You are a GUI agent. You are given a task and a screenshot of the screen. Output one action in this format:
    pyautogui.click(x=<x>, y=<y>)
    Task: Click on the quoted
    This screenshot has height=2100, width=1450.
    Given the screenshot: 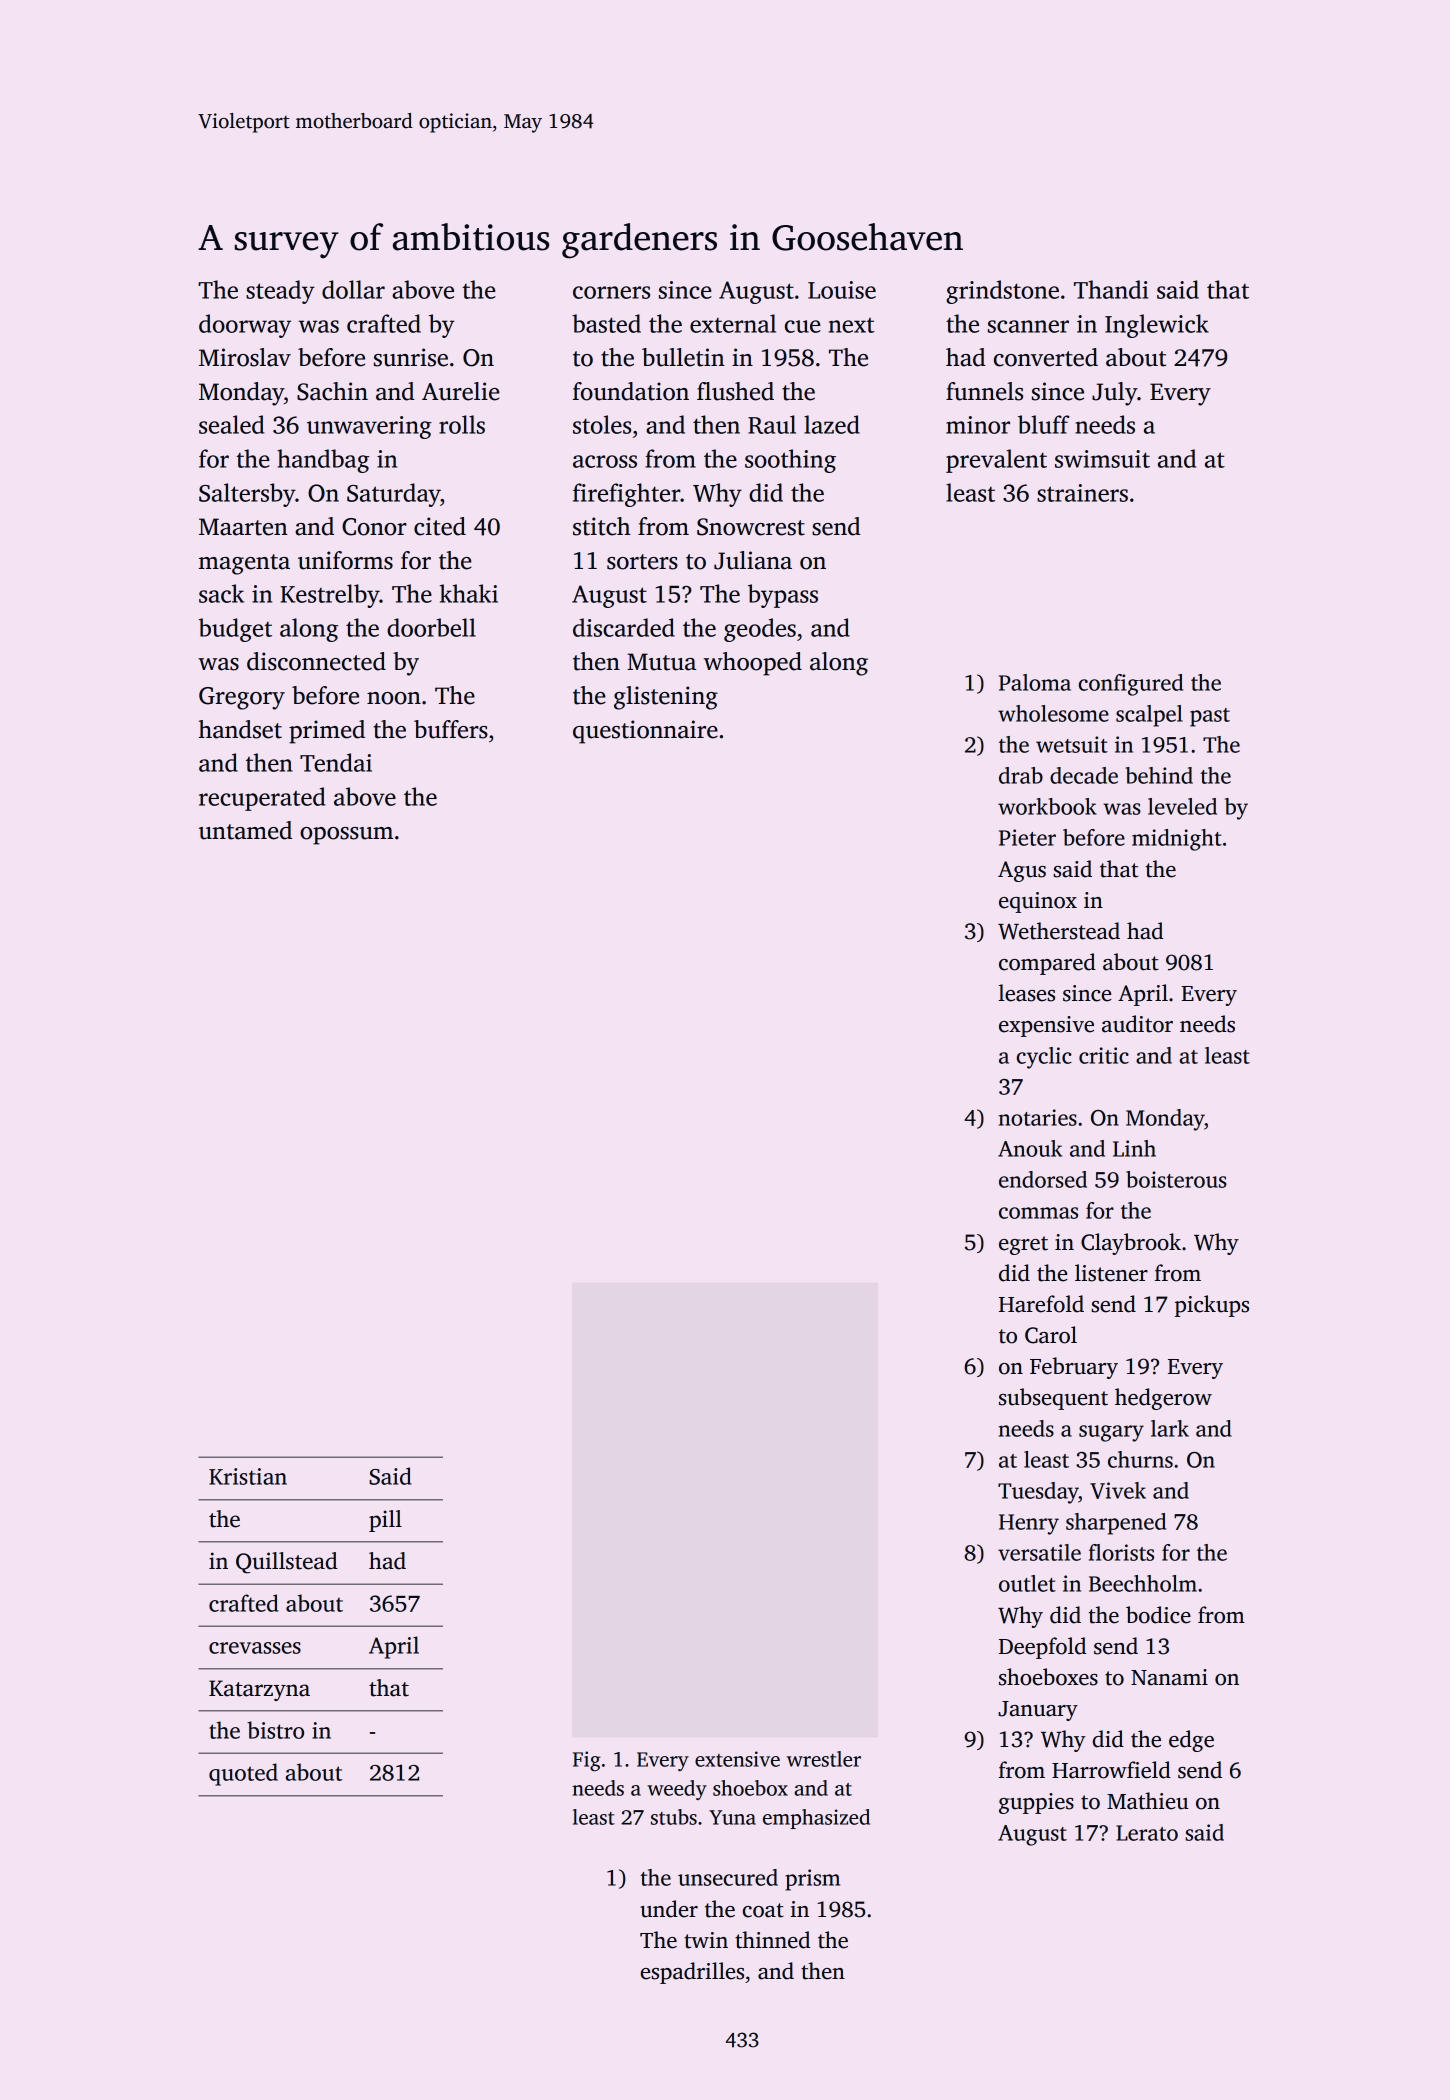 What is the action you would take?
    pyautogui.click(x=243, y=1774)
